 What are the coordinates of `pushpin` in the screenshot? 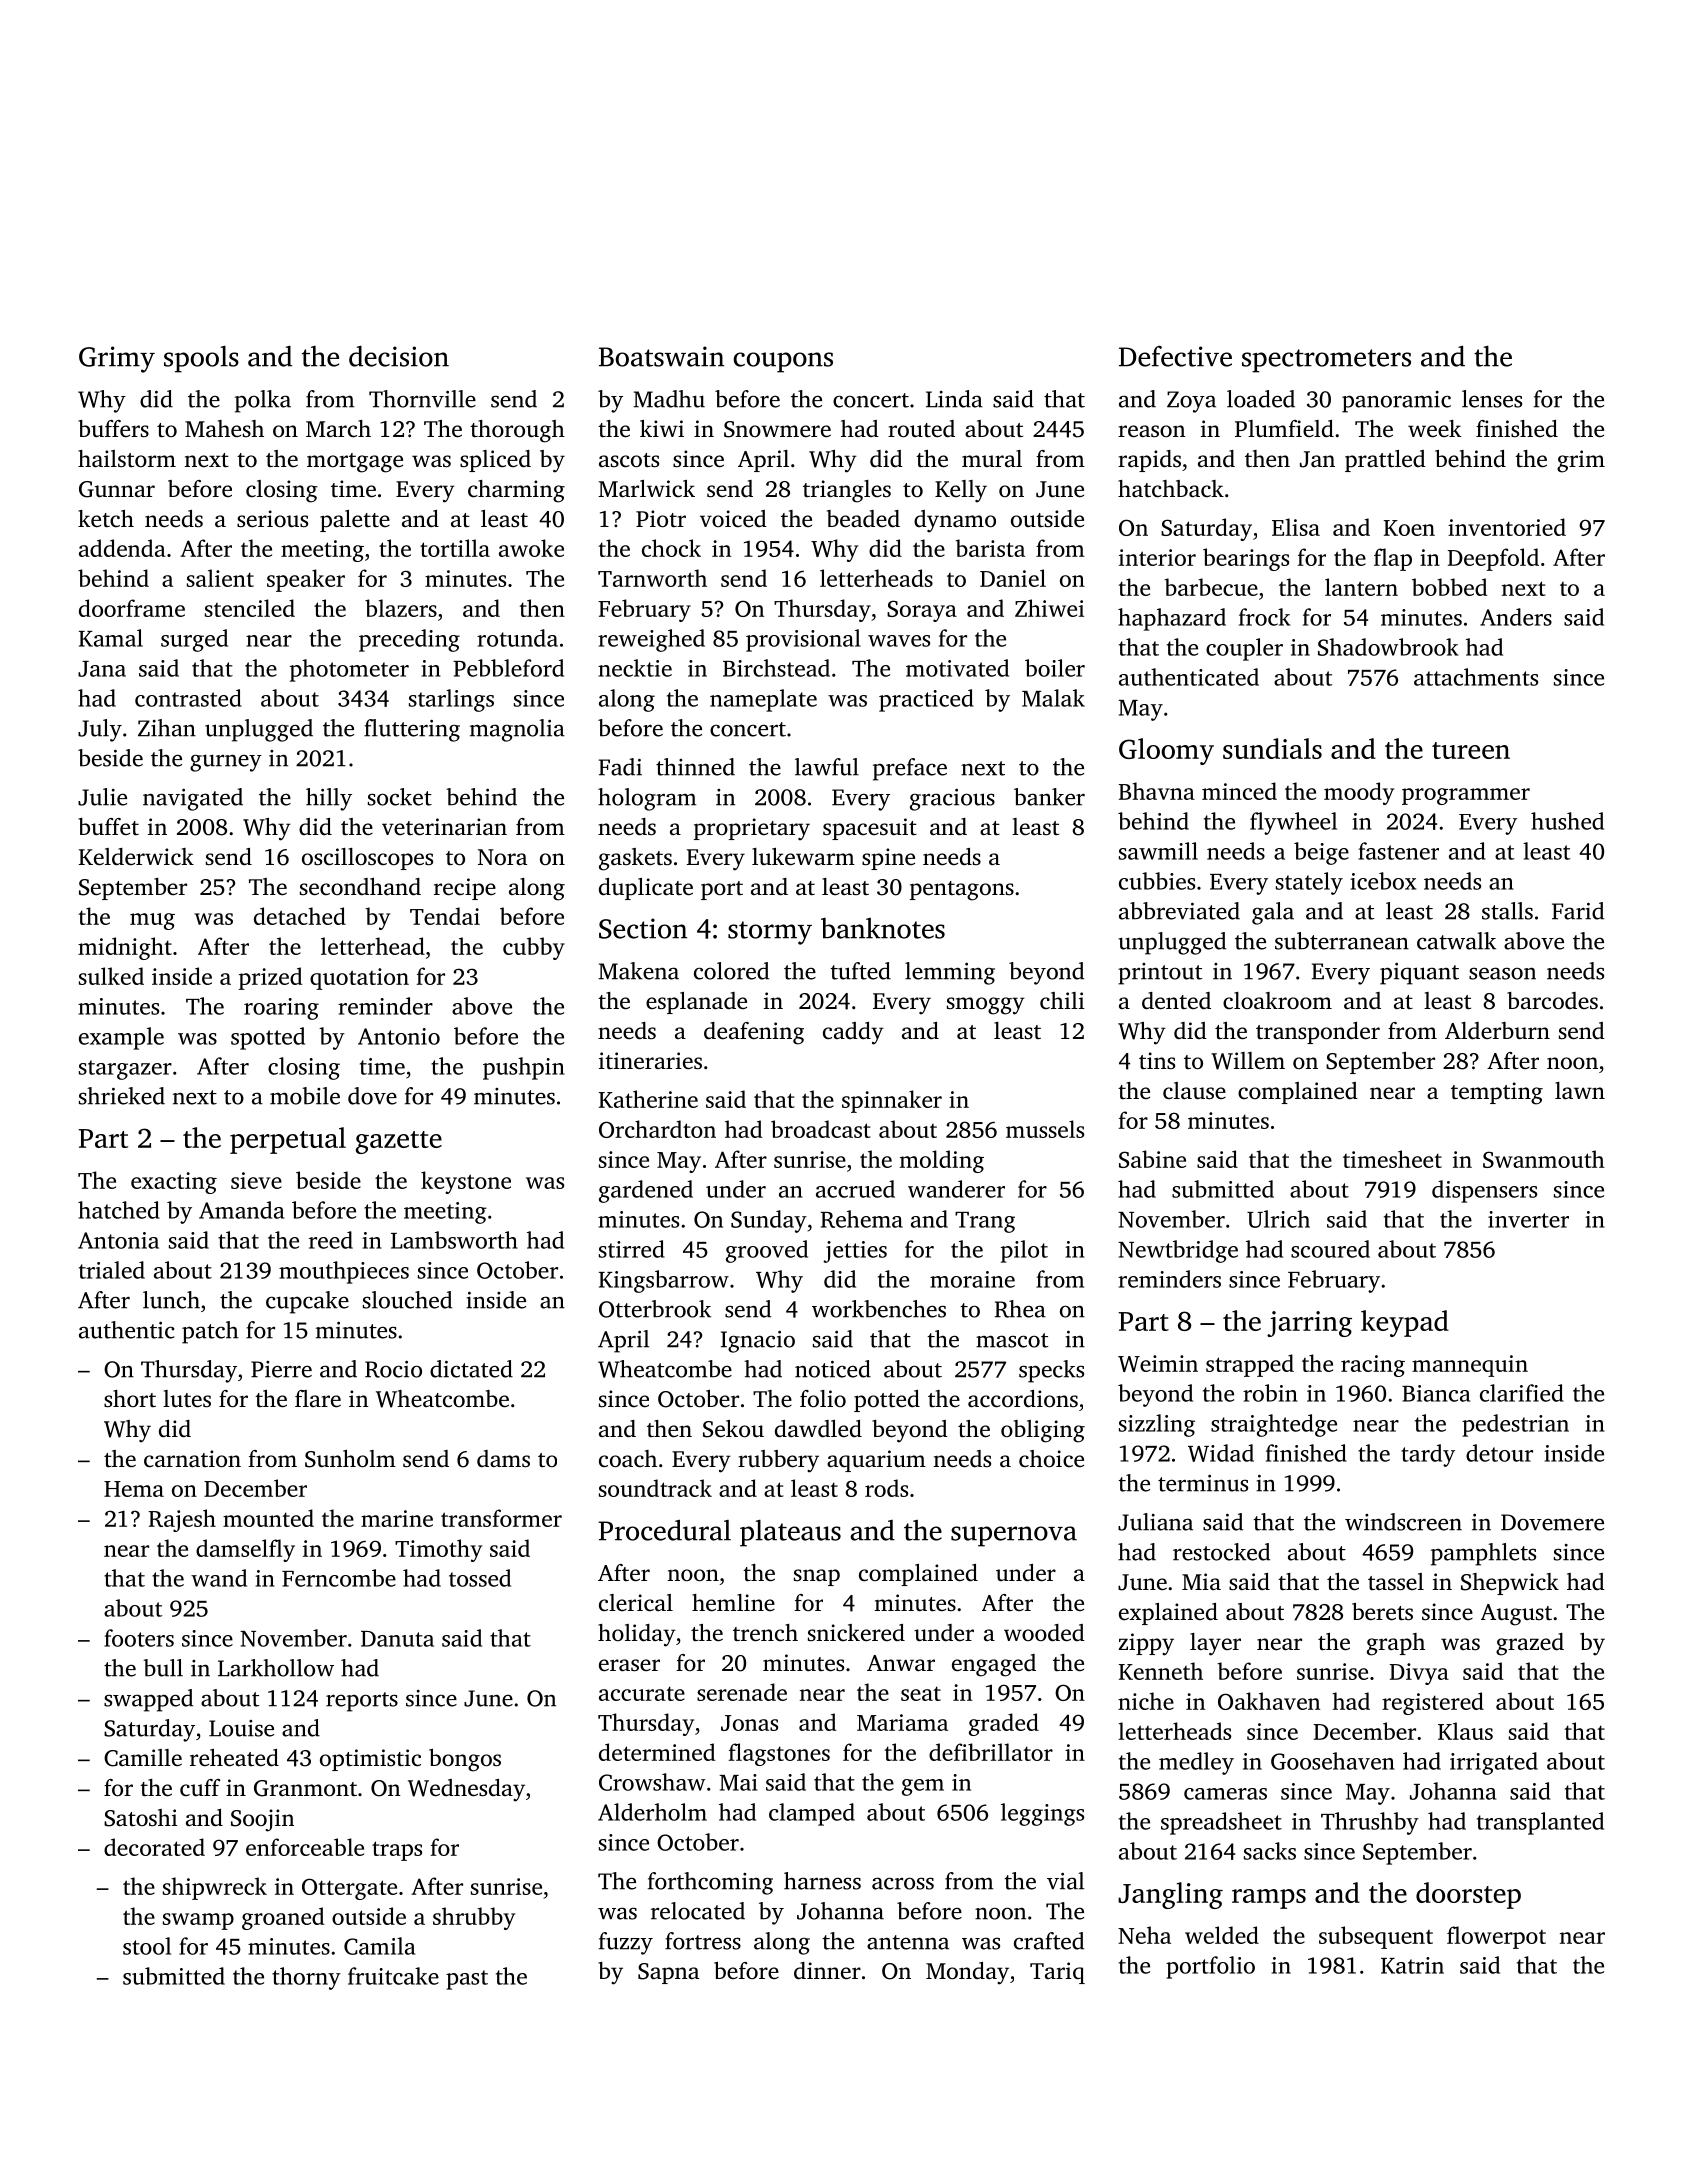 It's located at (524, 1068).
